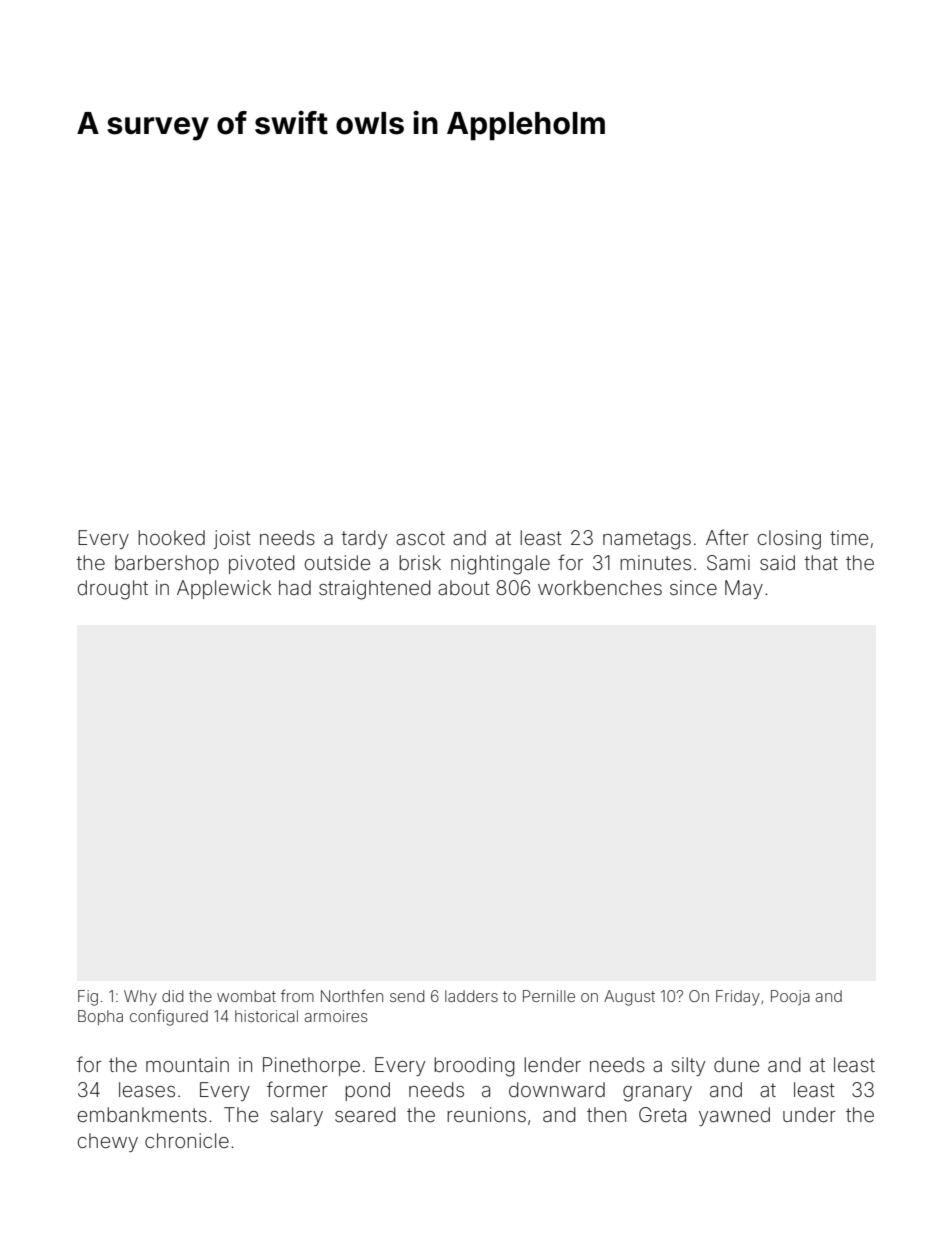 The width and height of the image is (952, 1233). What do you see at coordinates (790, 997) in the image?
I see `Pooja` at bounding box center [790, 997].
